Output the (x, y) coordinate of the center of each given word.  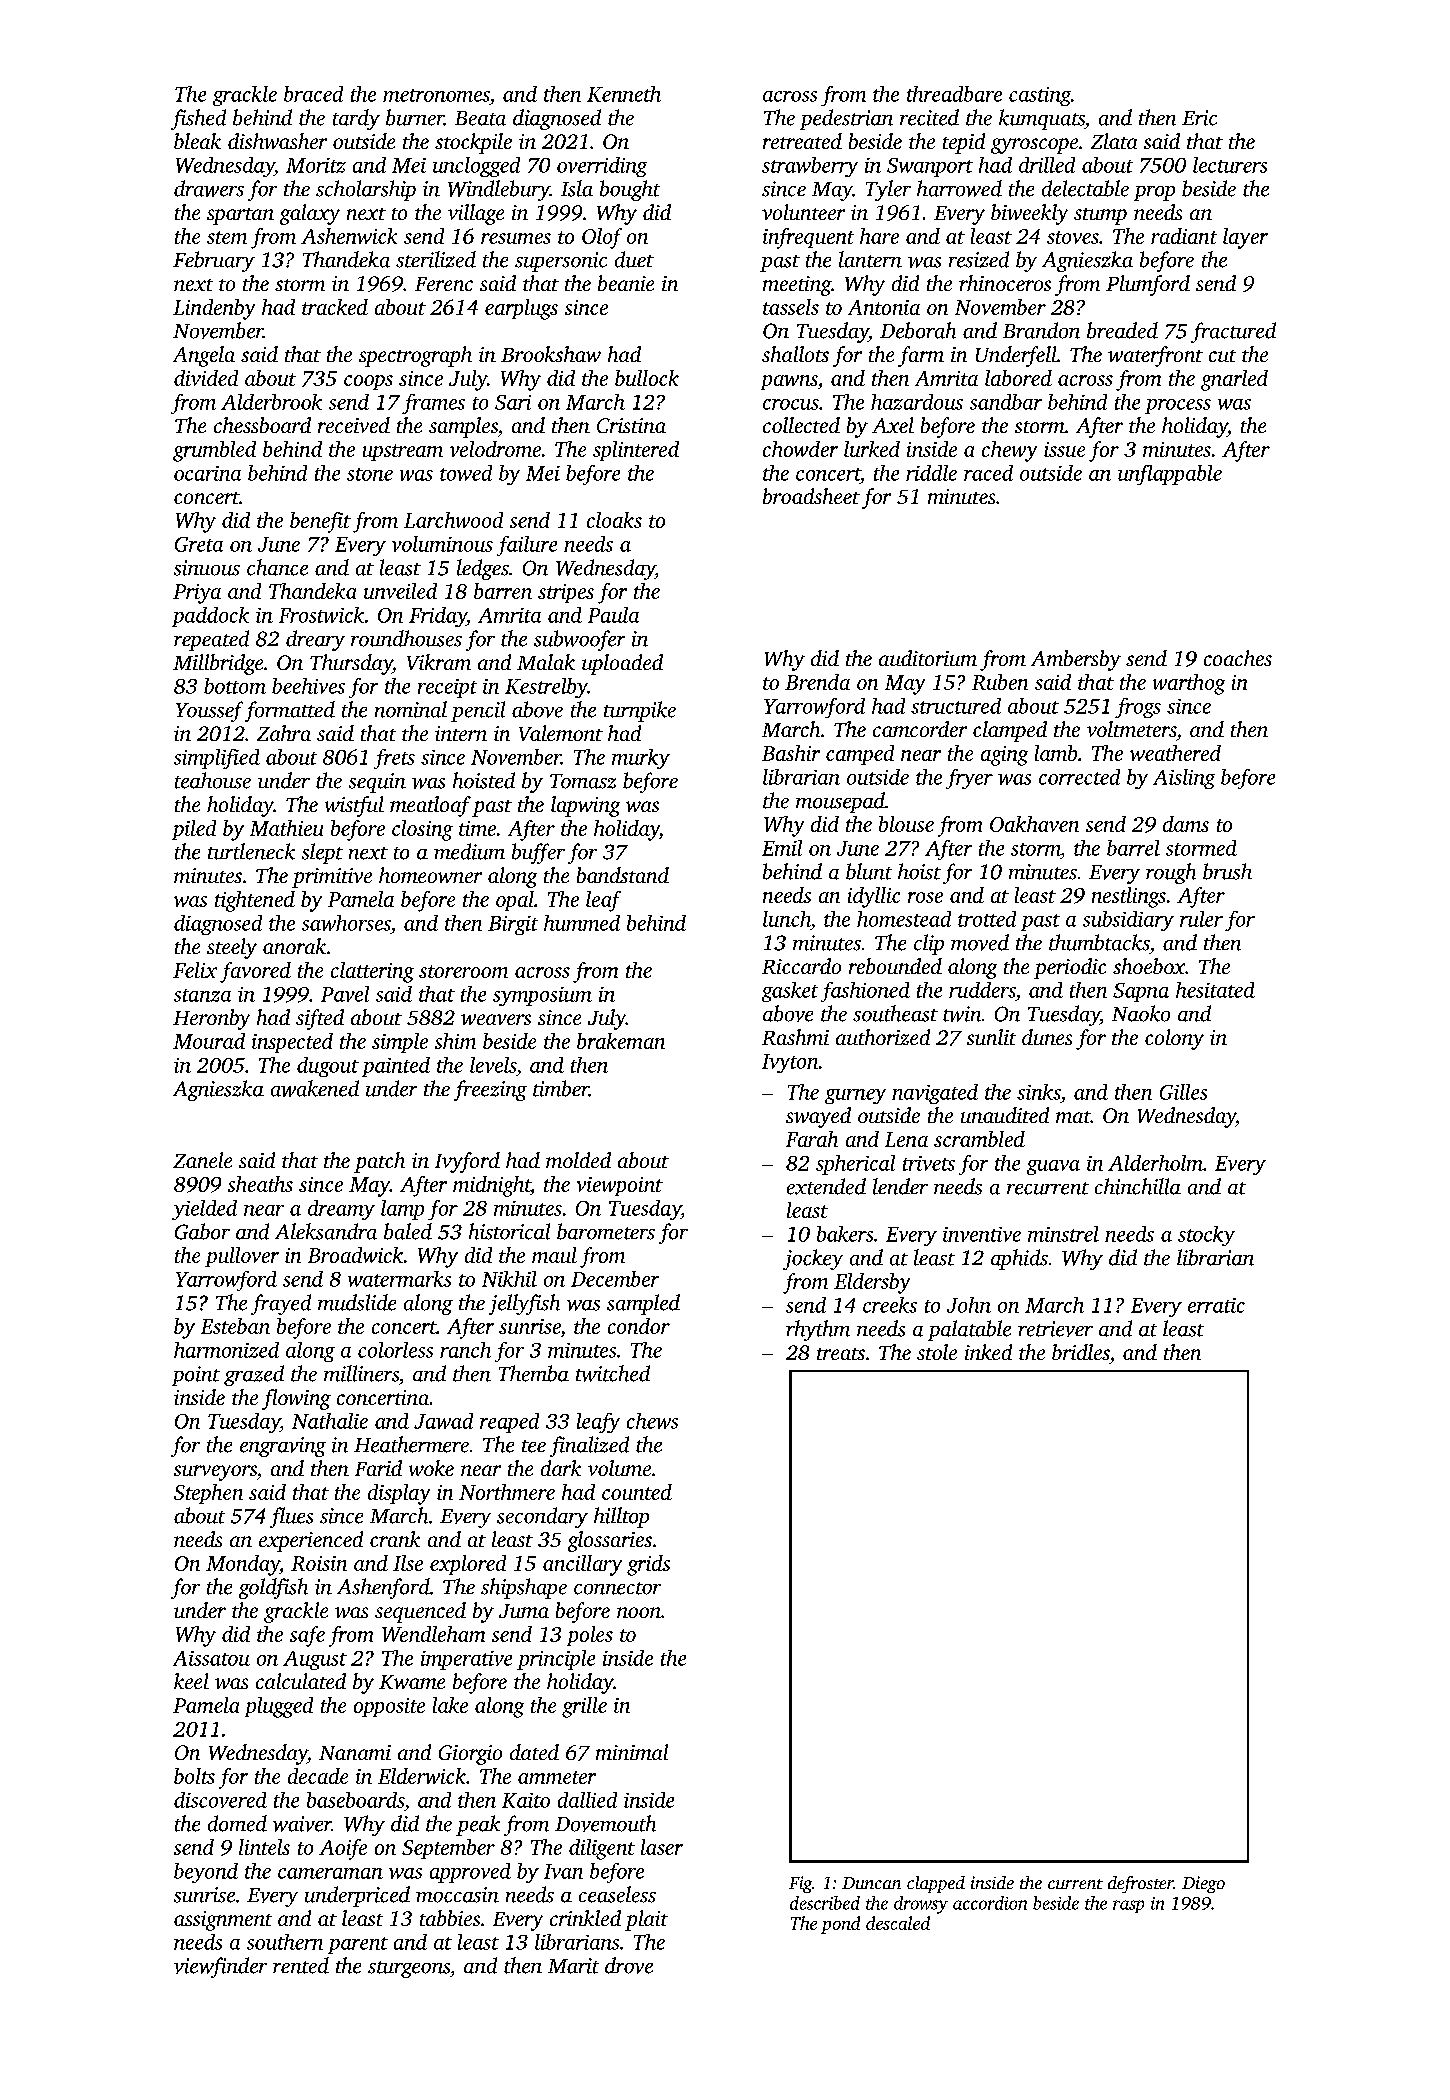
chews (652, 1421)
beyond (206, 1873)
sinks (1039, 1092)
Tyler (888, 190)
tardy (356, 119)
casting (1040, 96)
